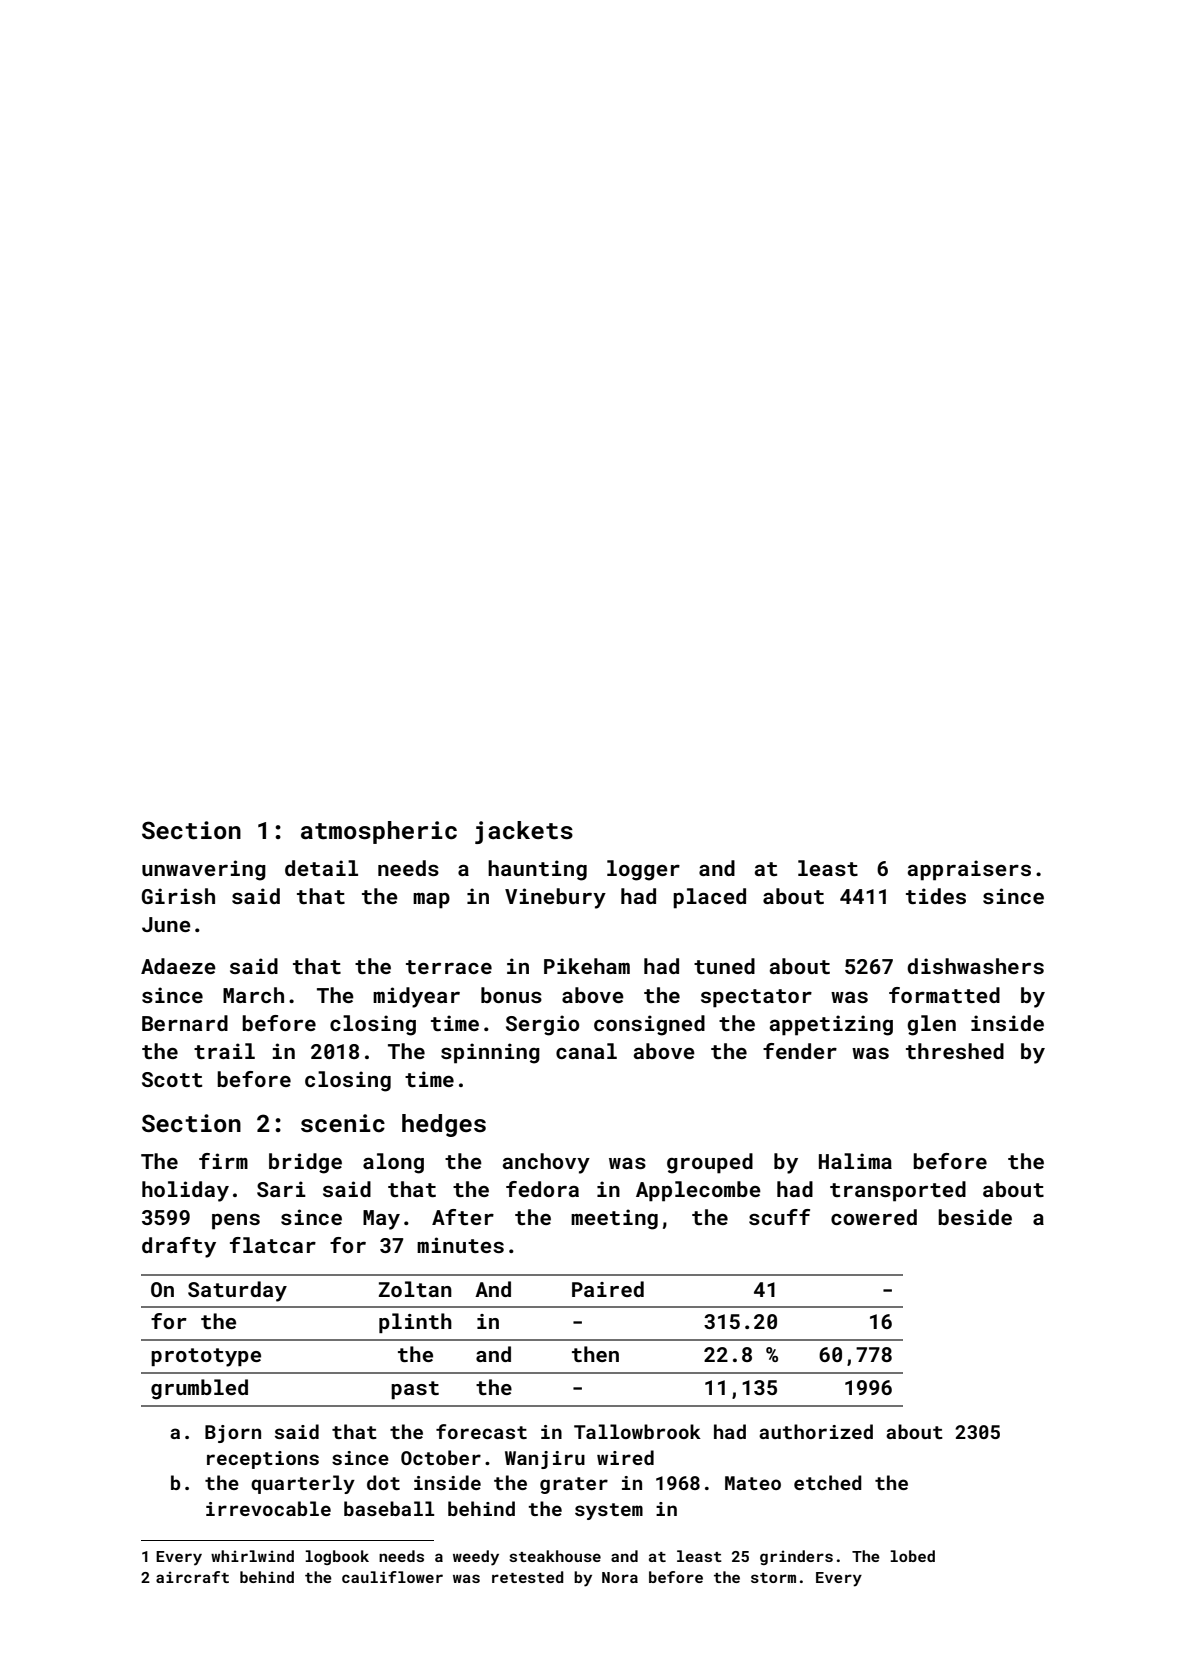  What do you see at coordinates (912, 1556) in the screenshot?
I see `lobed` at bounding box center [912, 1556].
